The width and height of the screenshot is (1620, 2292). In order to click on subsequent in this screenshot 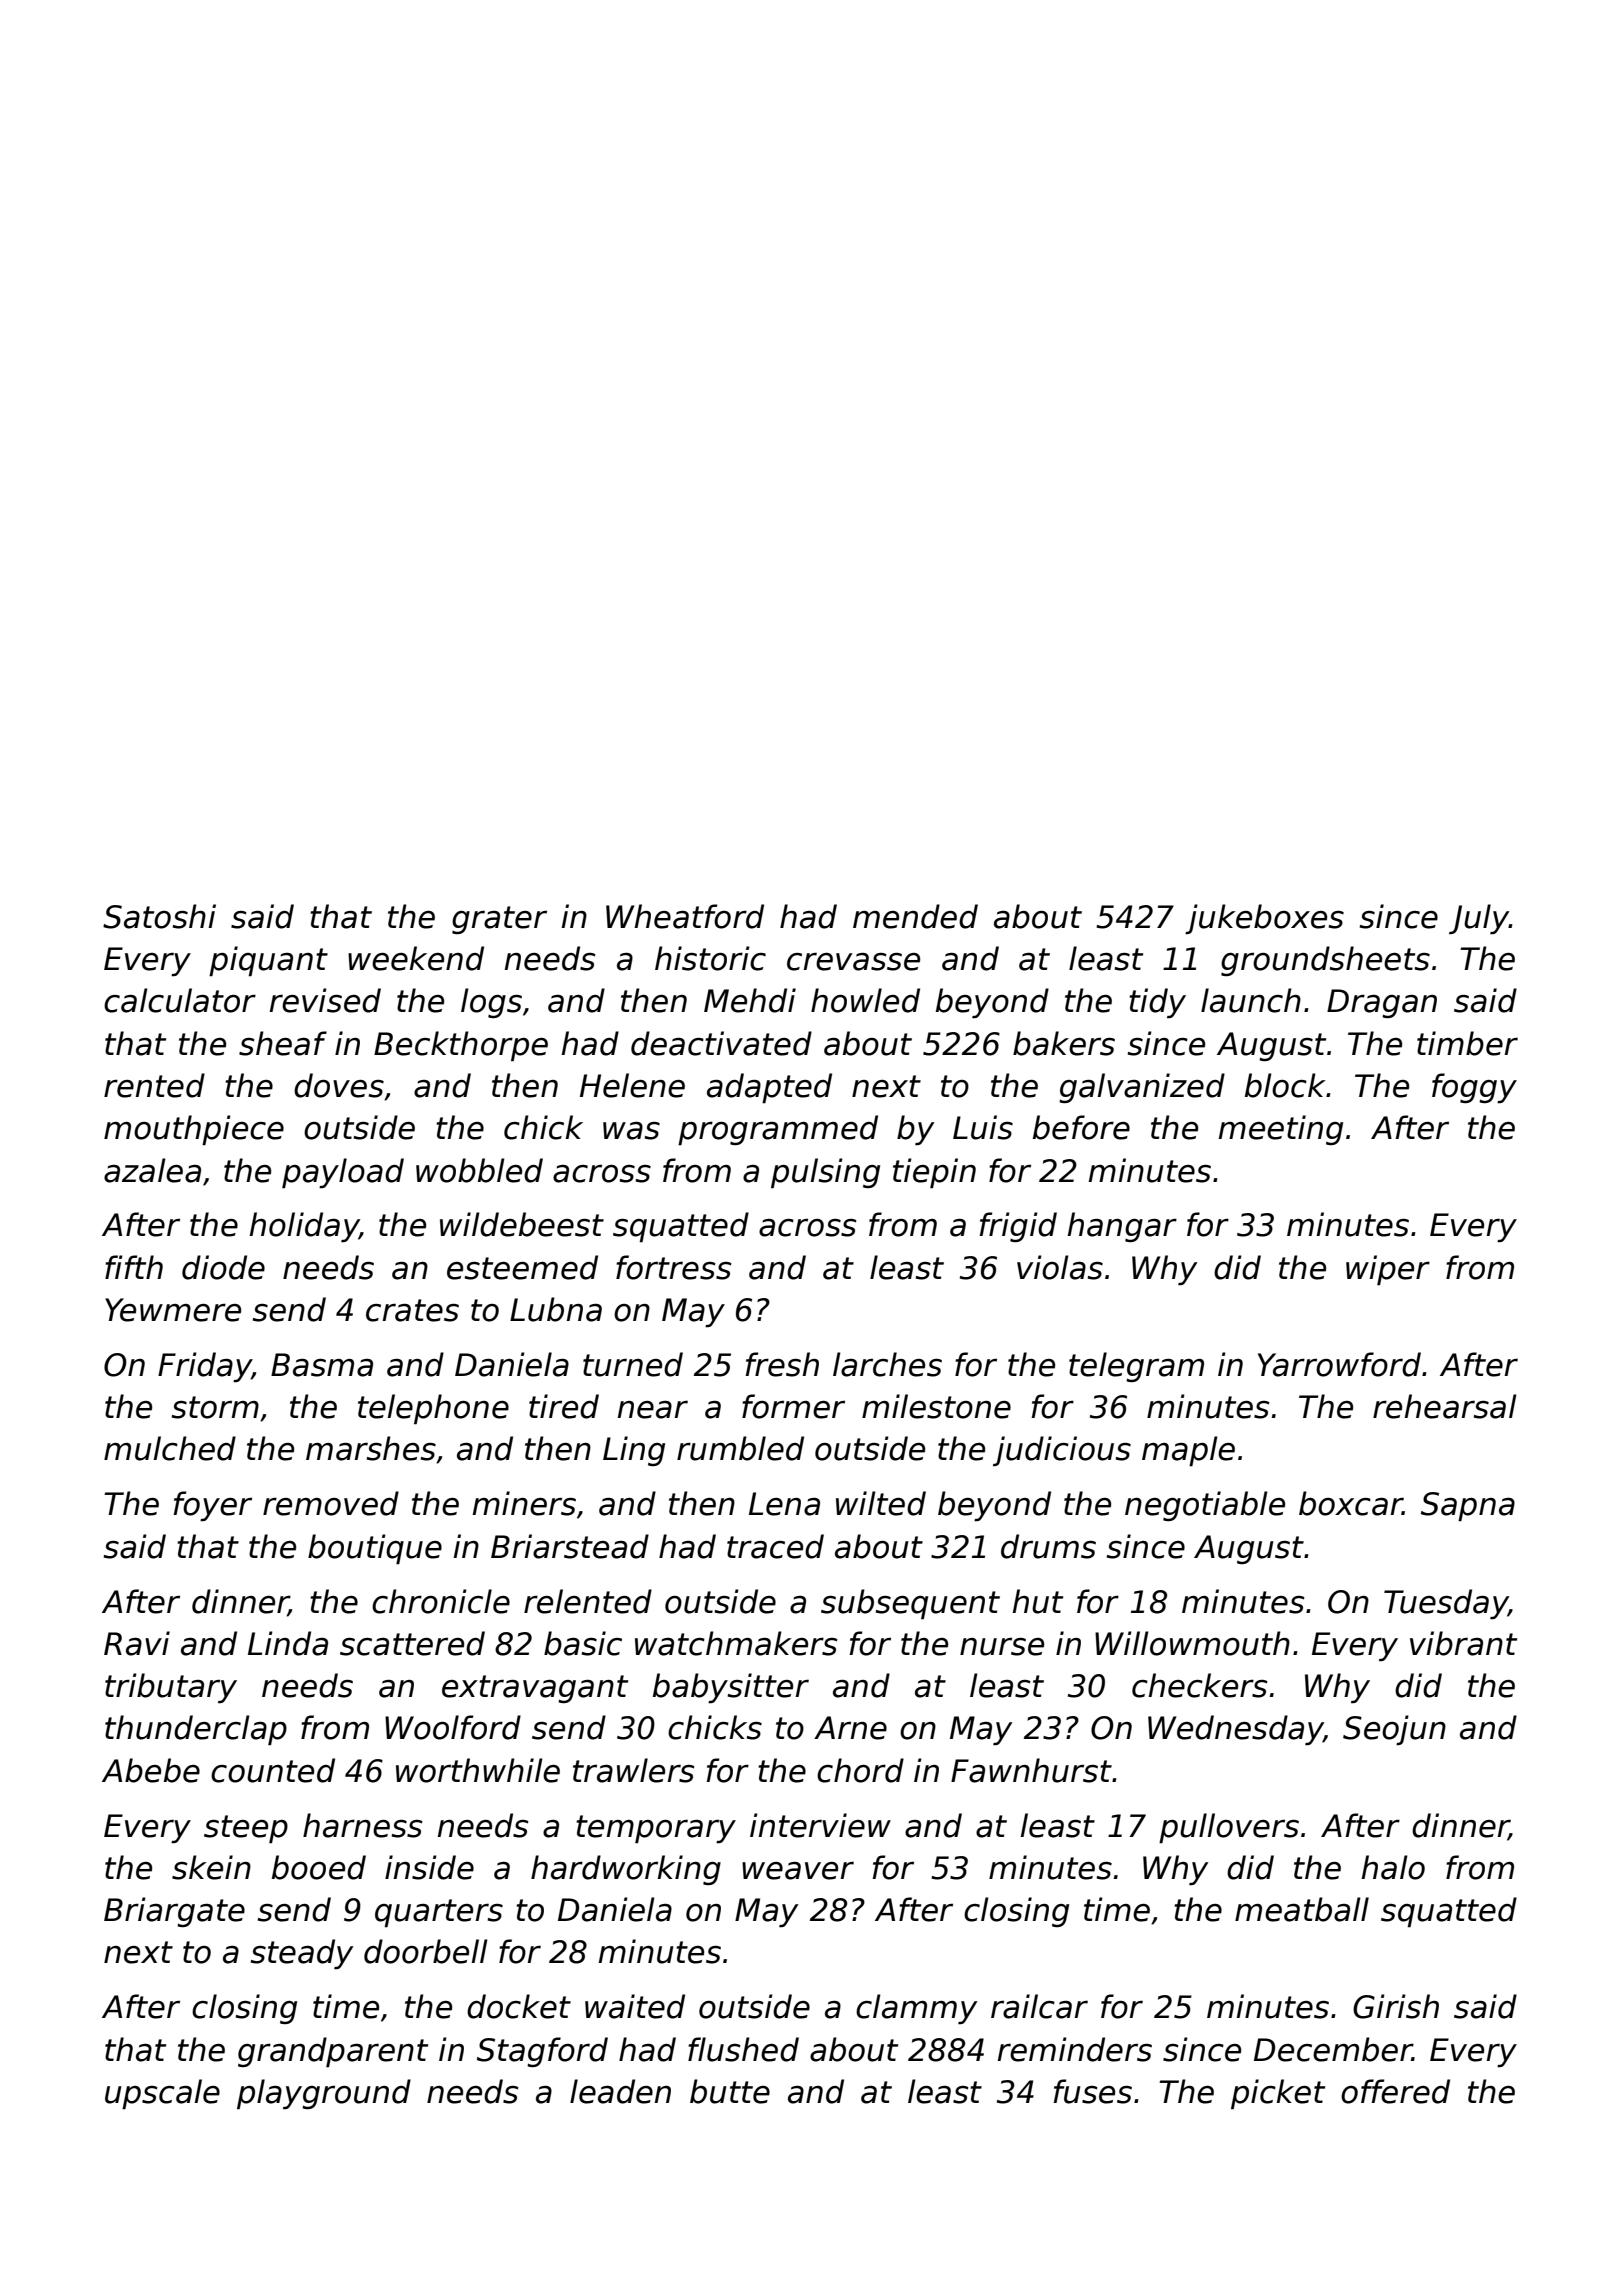, I will do `click(910, 1604)`.
